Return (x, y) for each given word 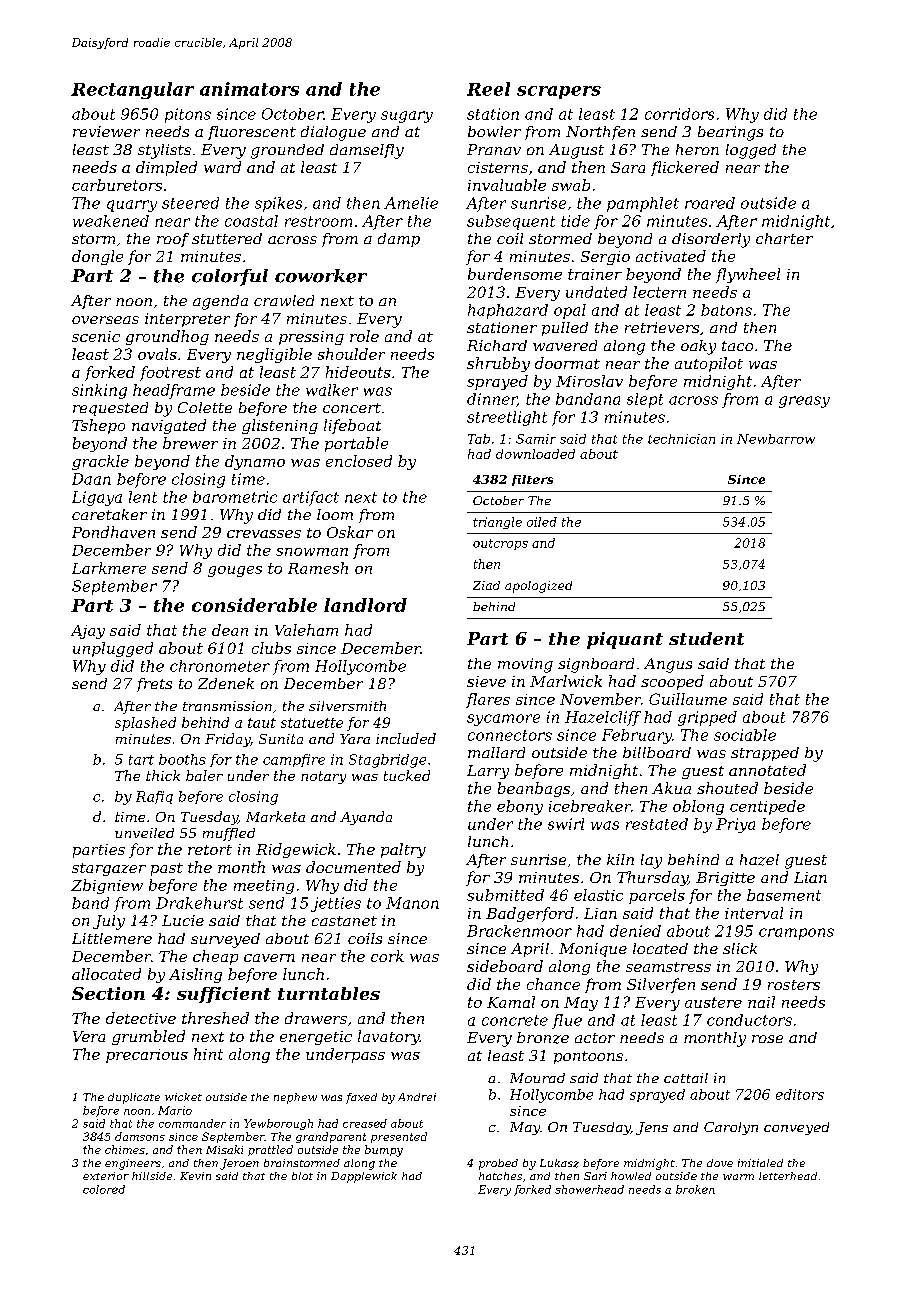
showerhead (589, 1189)
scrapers (559, 92)
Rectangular (132, 90)
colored (104, 1189)
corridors (679, 114)
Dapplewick (364, 1177)
